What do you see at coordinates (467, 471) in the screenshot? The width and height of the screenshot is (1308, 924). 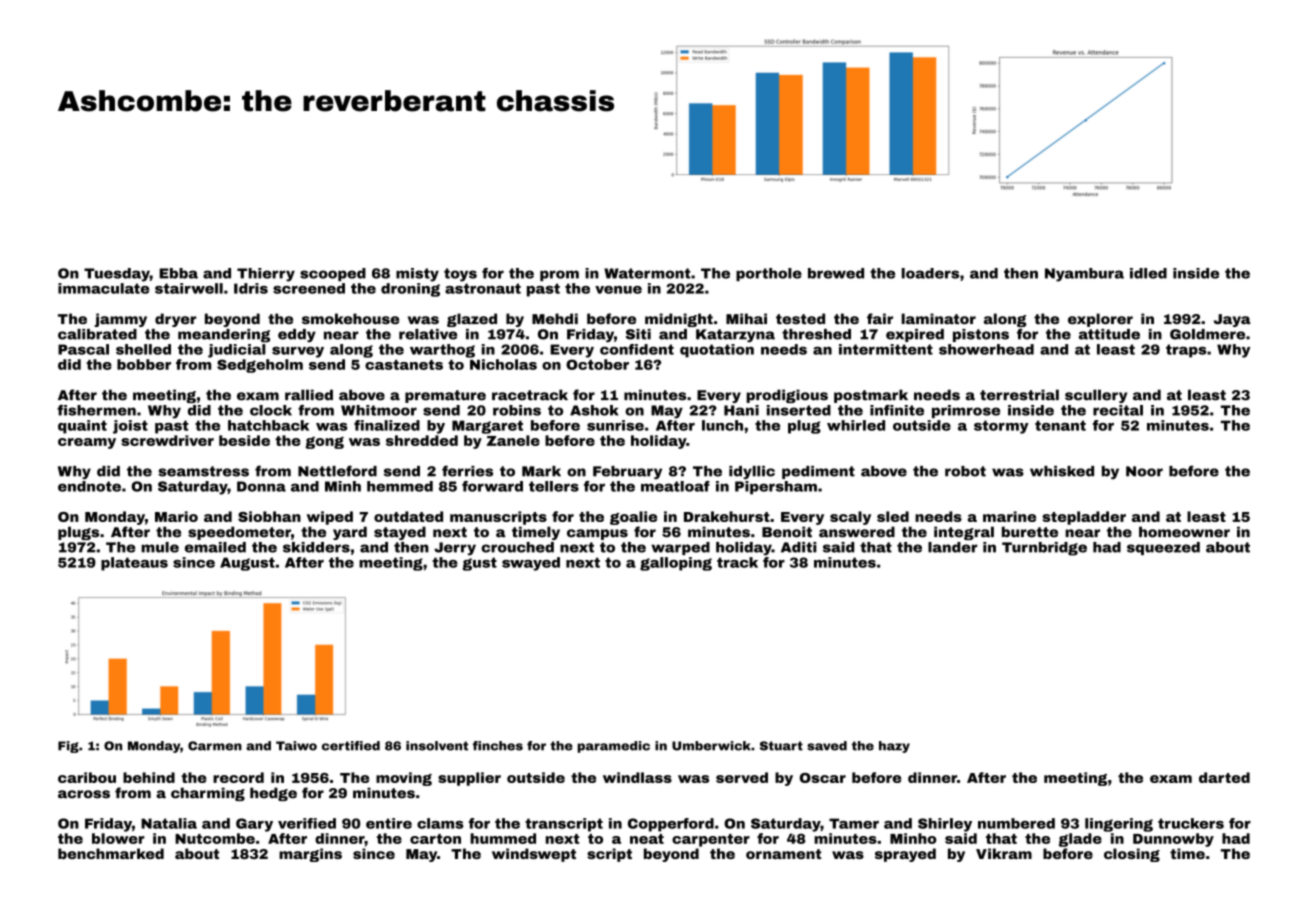 I see `ferries` at bounding box center [467, 471].
